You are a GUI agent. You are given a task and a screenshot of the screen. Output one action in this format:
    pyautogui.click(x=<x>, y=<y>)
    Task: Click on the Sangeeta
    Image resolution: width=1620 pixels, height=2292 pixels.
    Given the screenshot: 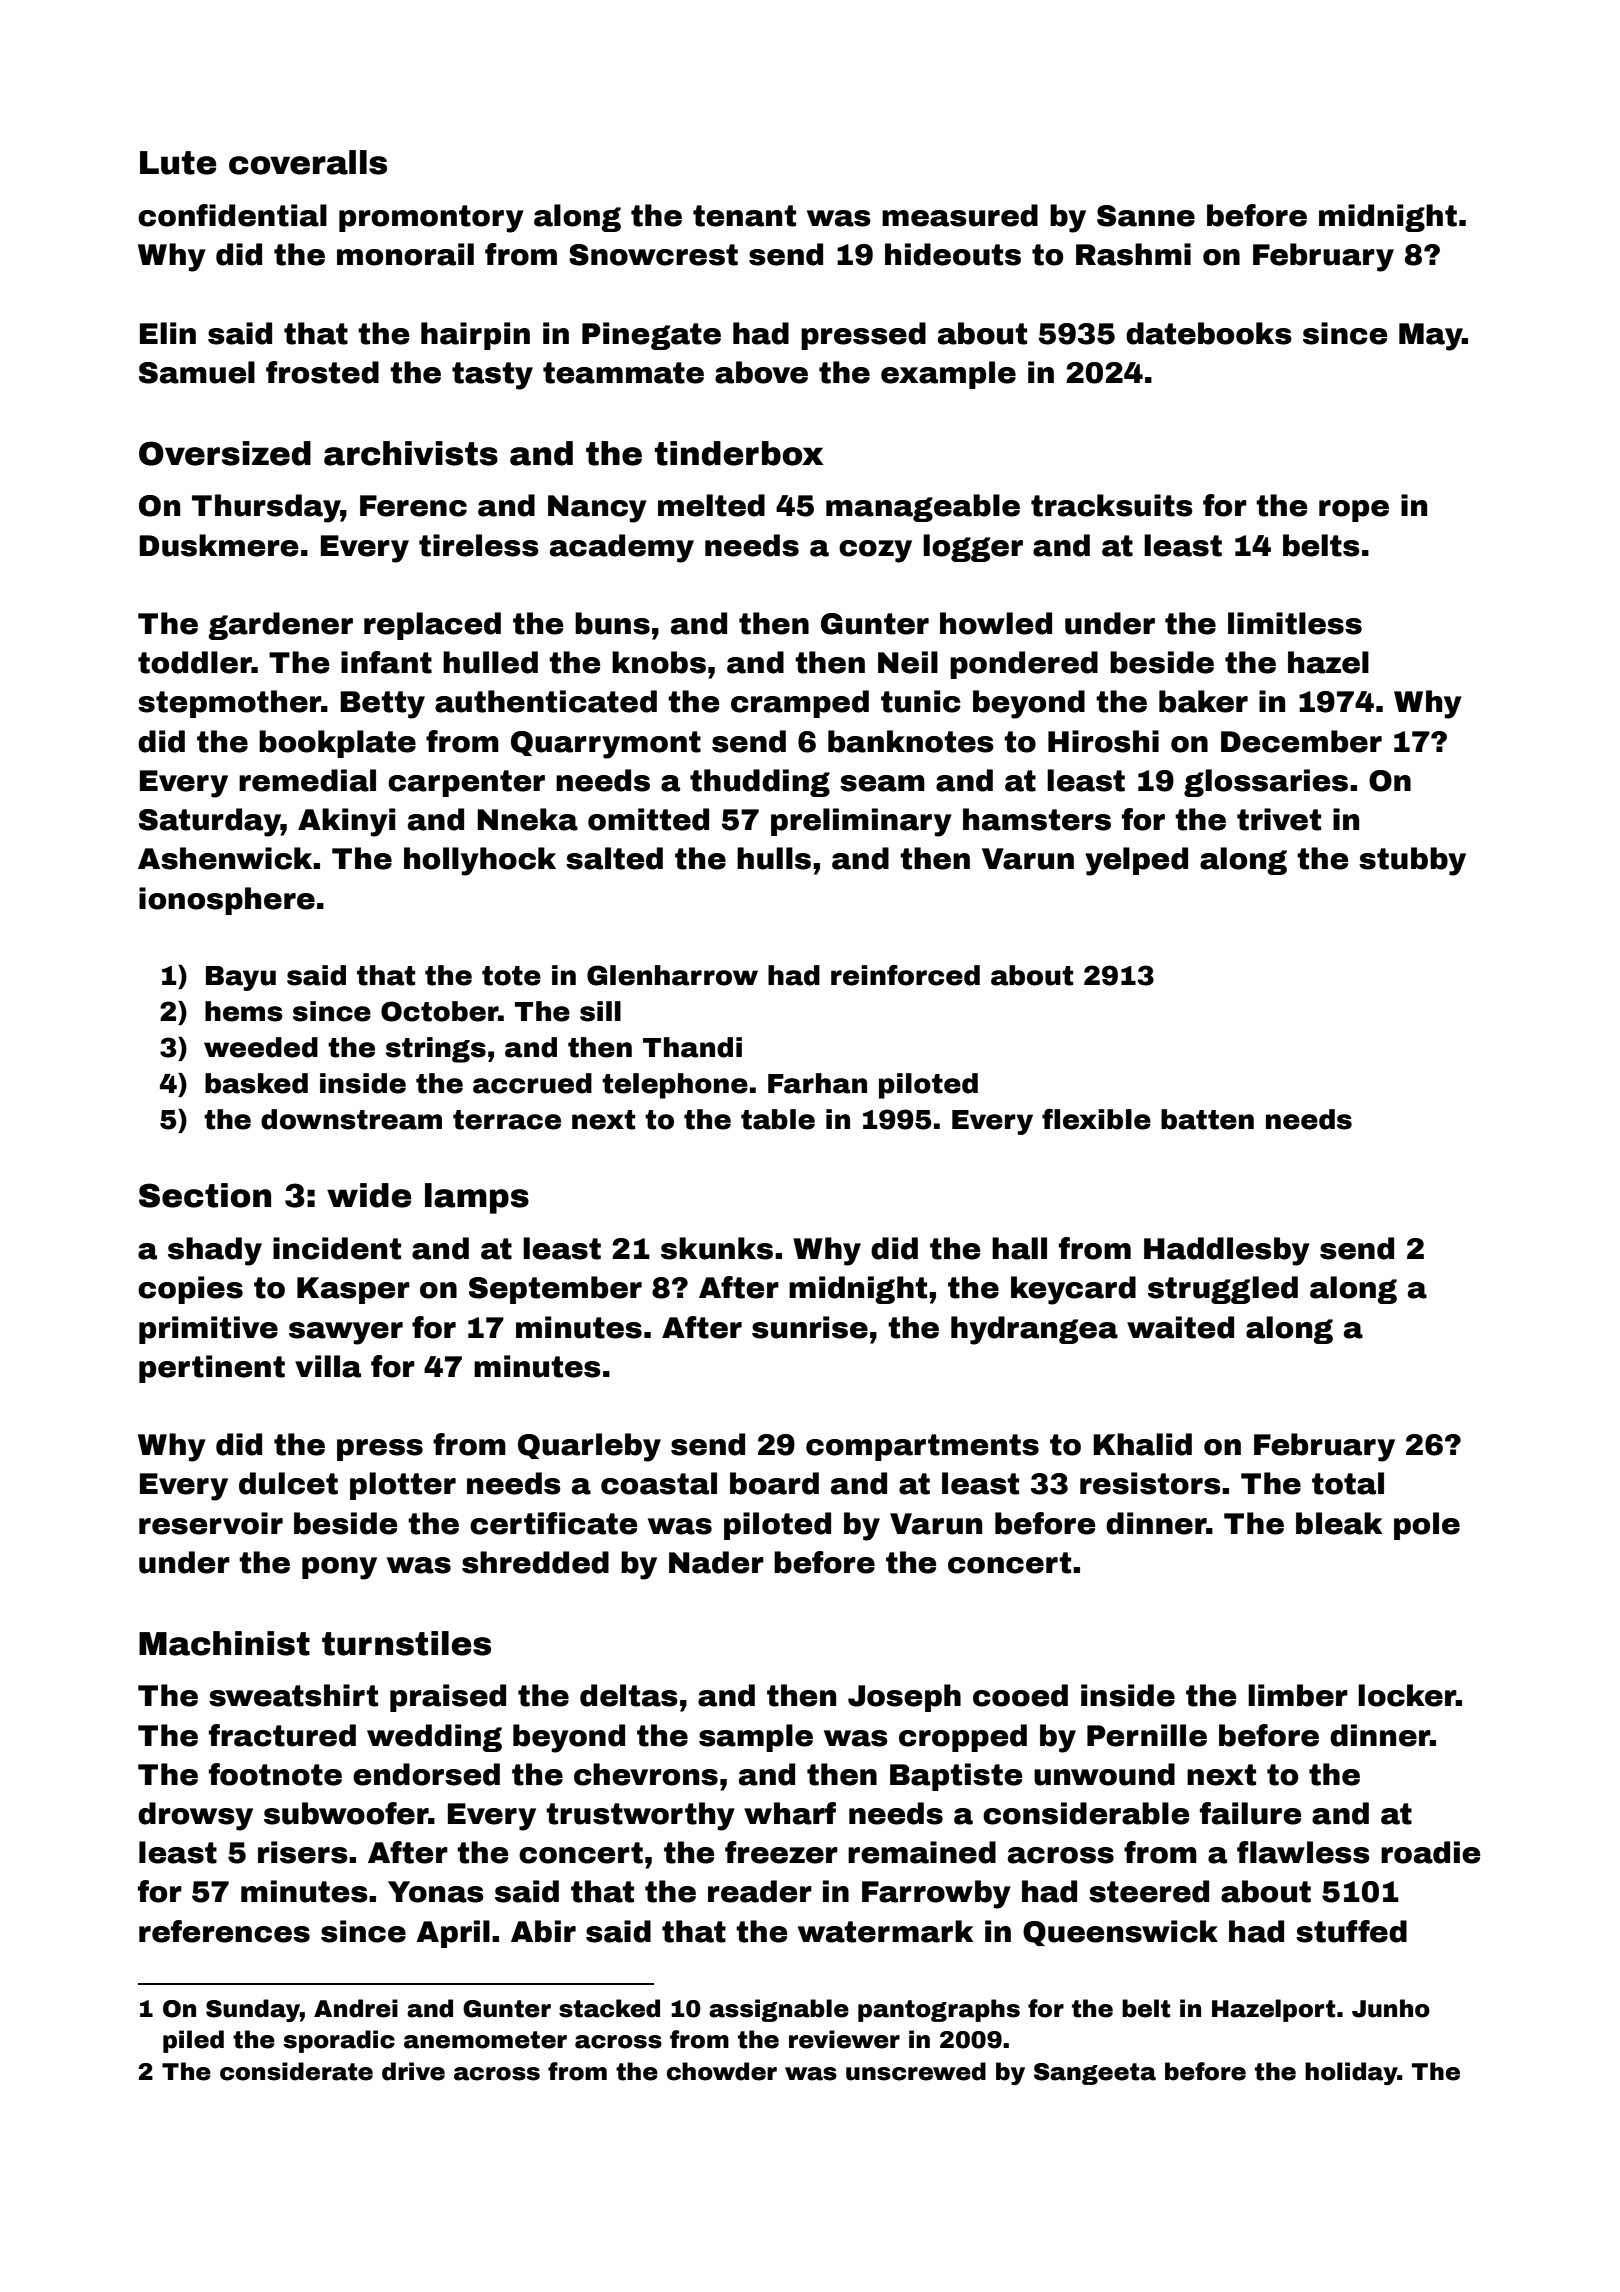 What is the action you would take?
    pyautogui.click(x=1095, y=2074)
